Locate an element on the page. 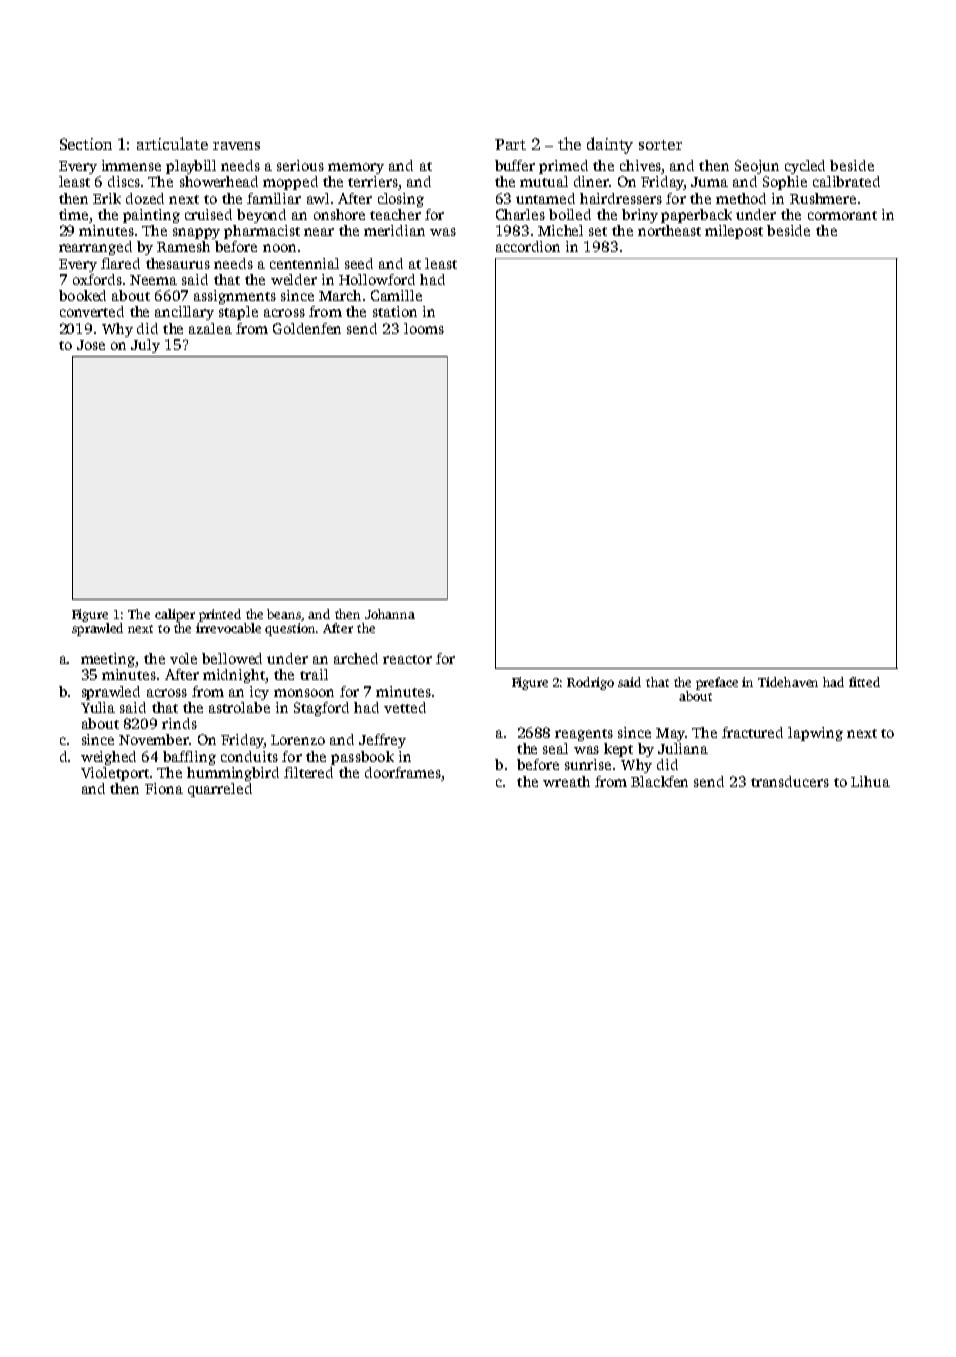 Image resolution: width=956 pixels, height=1357 pixels. doorframes is located at coordinates (403, 772).
